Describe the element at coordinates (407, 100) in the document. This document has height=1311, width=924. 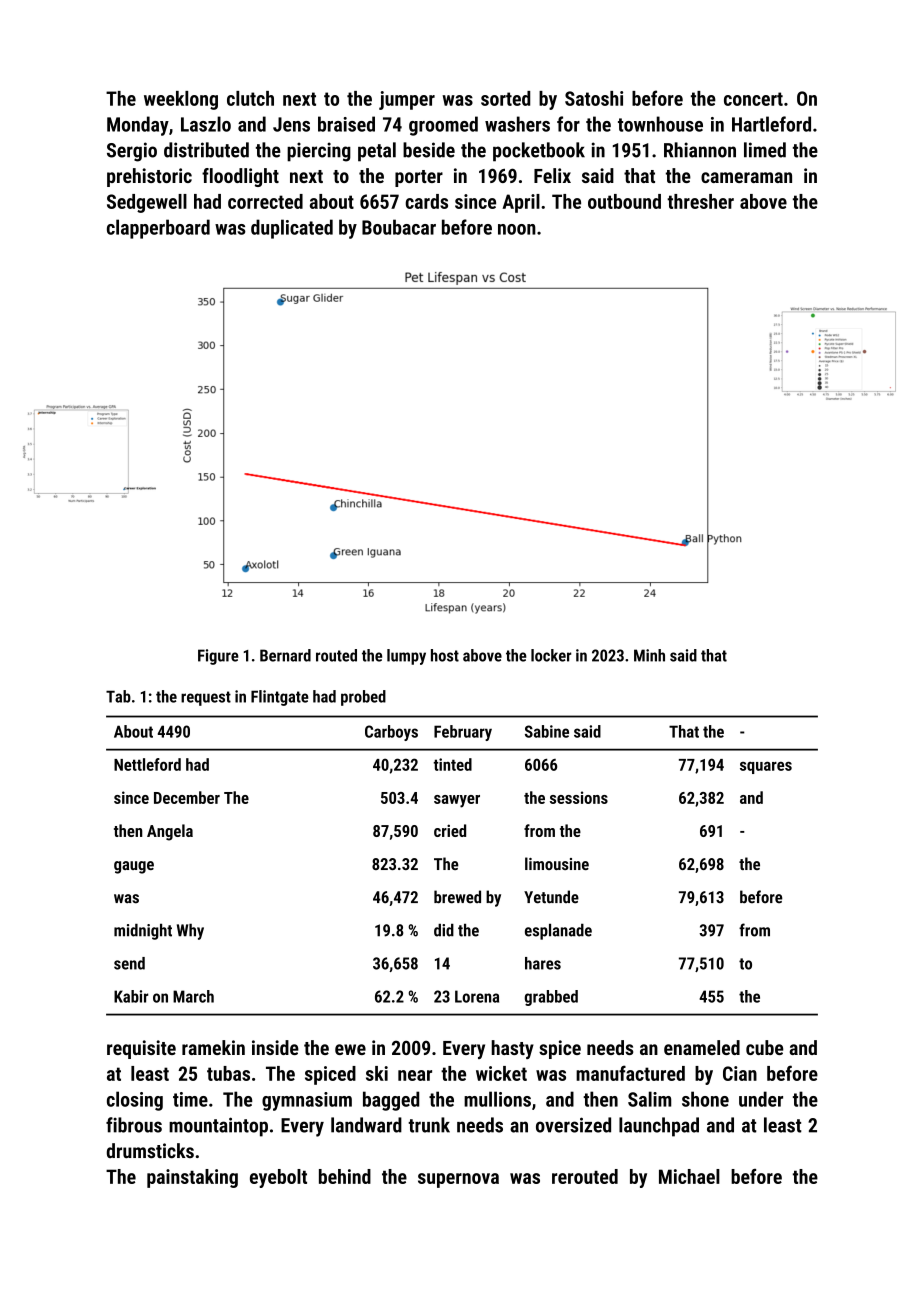
I see `jumper` at that location.
